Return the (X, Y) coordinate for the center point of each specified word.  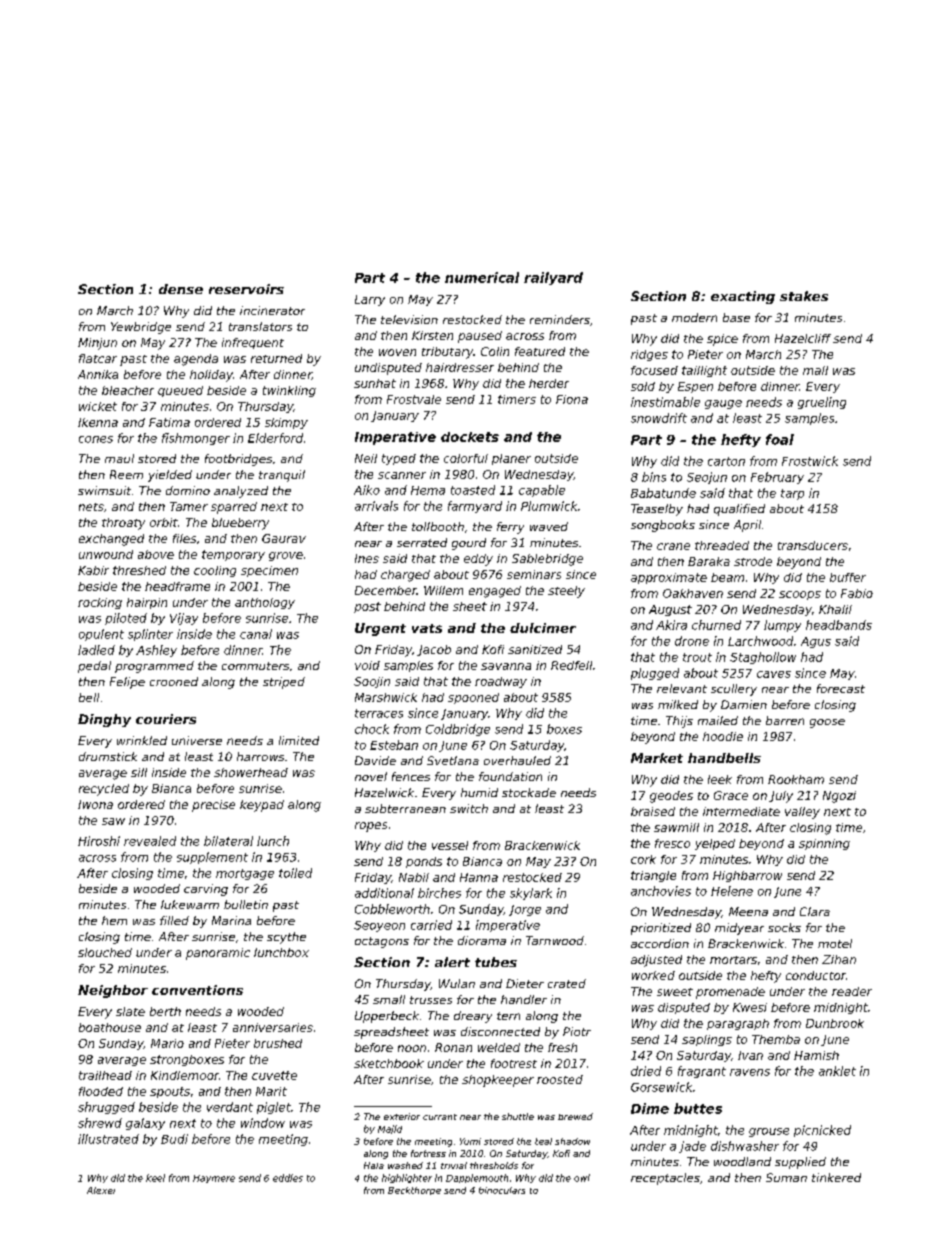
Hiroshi (99, 841)
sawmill (676, 827)
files (184, 538)
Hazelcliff (803, 338)
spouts (170, 1092)
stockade (529, 792)
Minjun (97, 344)
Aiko (367, 490)
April (747, 526)
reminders (560, 319)
